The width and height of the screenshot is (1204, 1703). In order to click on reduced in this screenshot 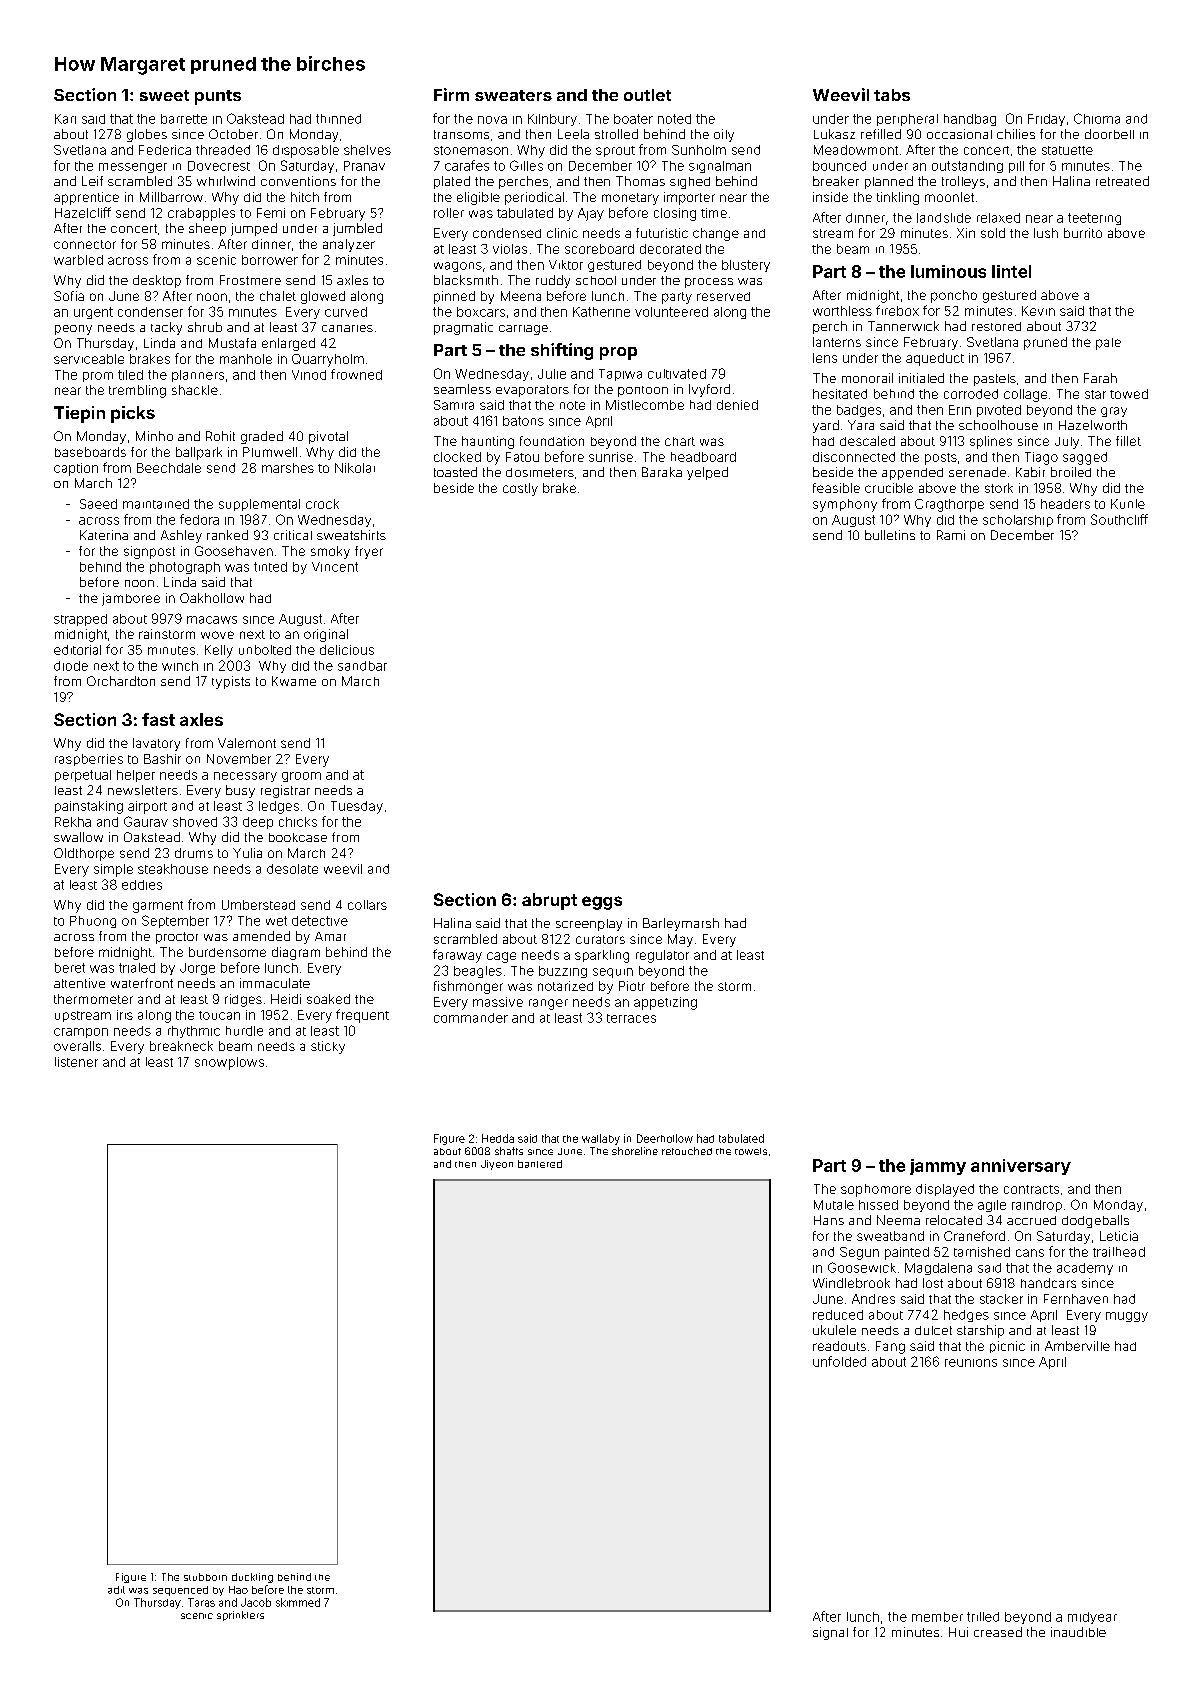, I will do `click(838, 1315)`.
